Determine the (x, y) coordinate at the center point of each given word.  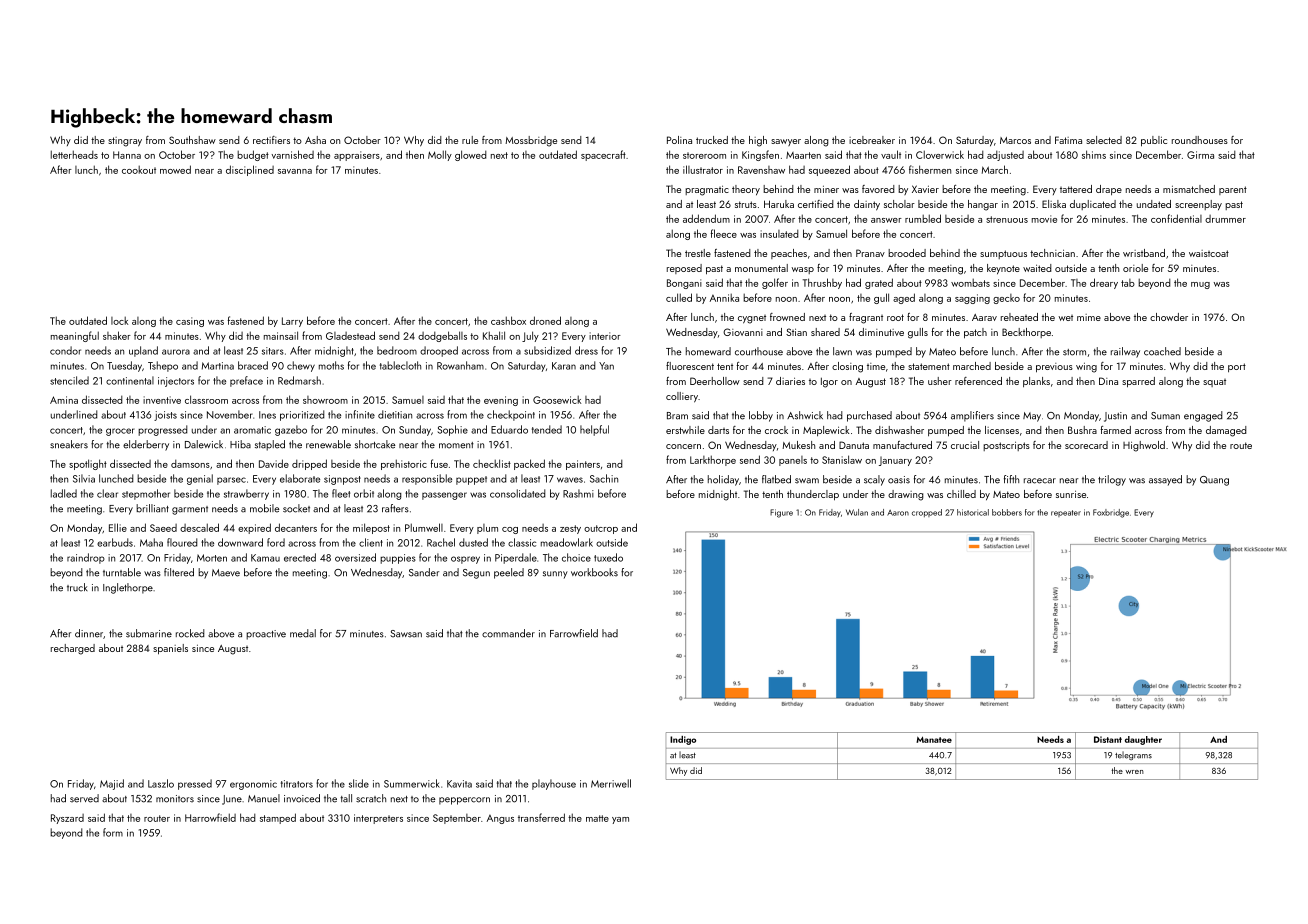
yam (620, 820)
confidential (1176, 218)
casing (190, 322)
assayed (1165, 480)
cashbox (508, 320)
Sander (424, 572)
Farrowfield (574, 633)
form (113, 832)
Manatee (934, 739)
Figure (781, 513)
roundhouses (1200, 140)
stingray (125, 142)
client (371, 542)
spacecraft (603, 155)
